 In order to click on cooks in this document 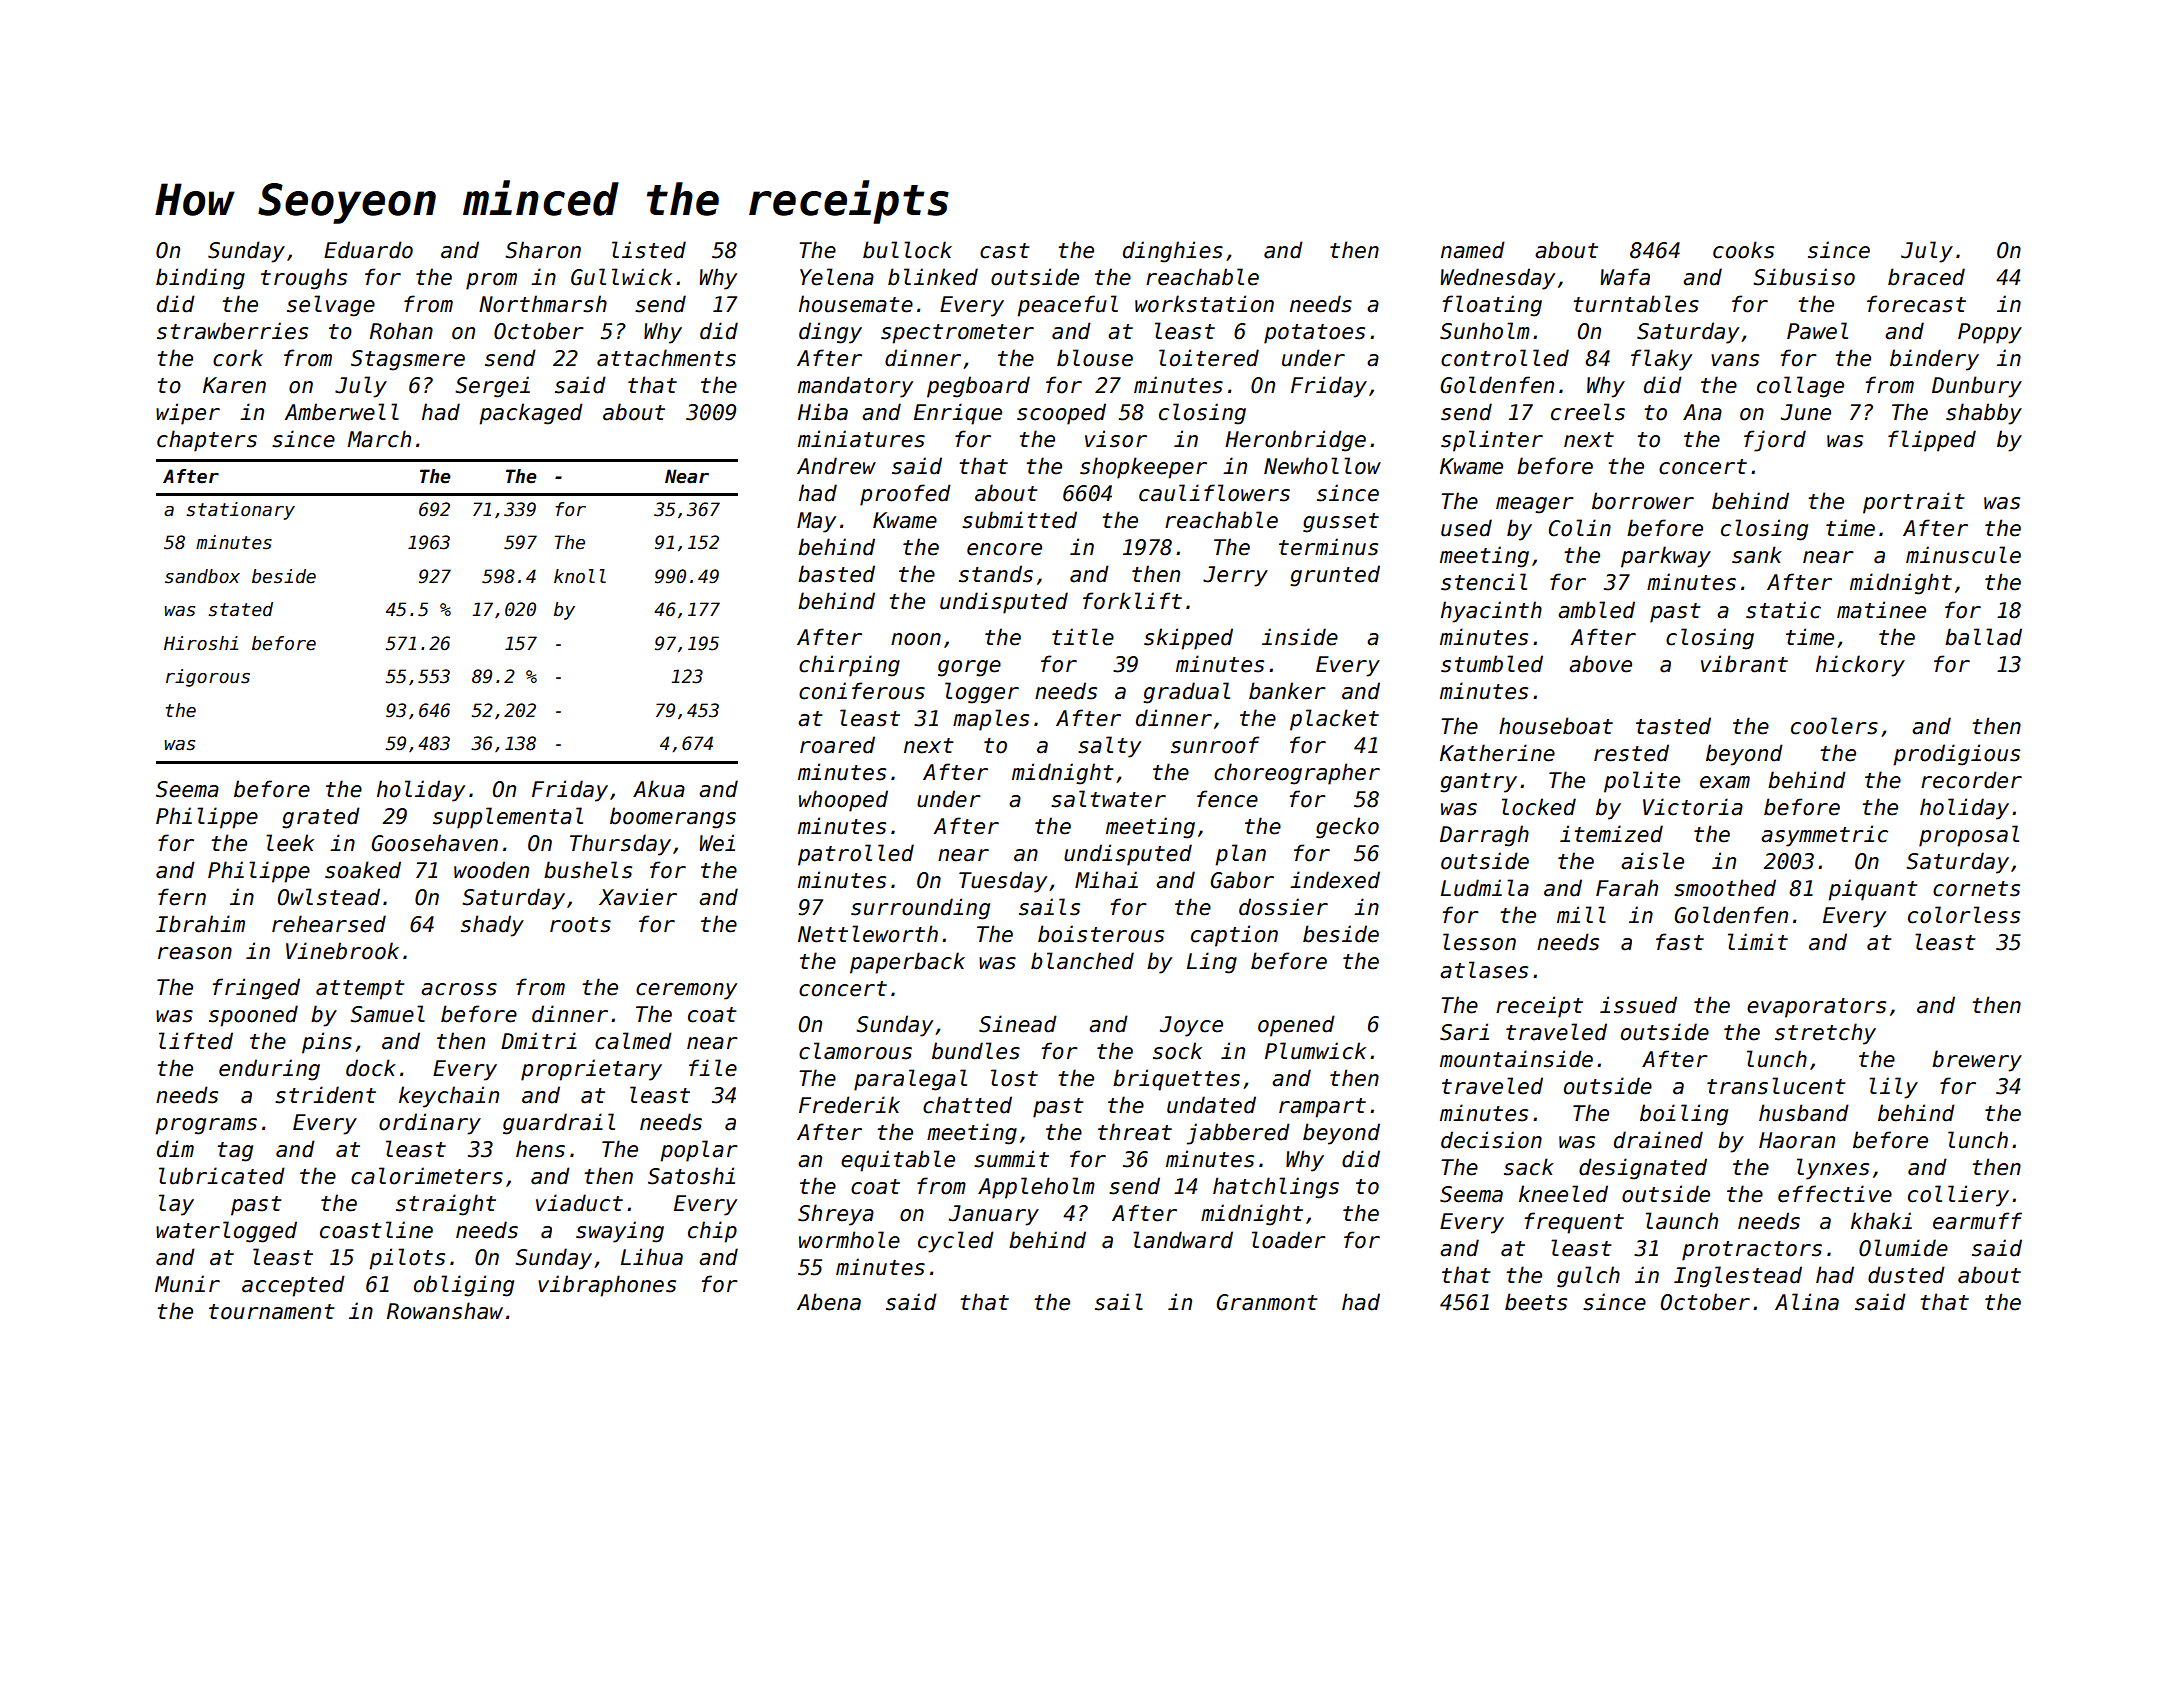, I will do `click(1743, 250)`.
